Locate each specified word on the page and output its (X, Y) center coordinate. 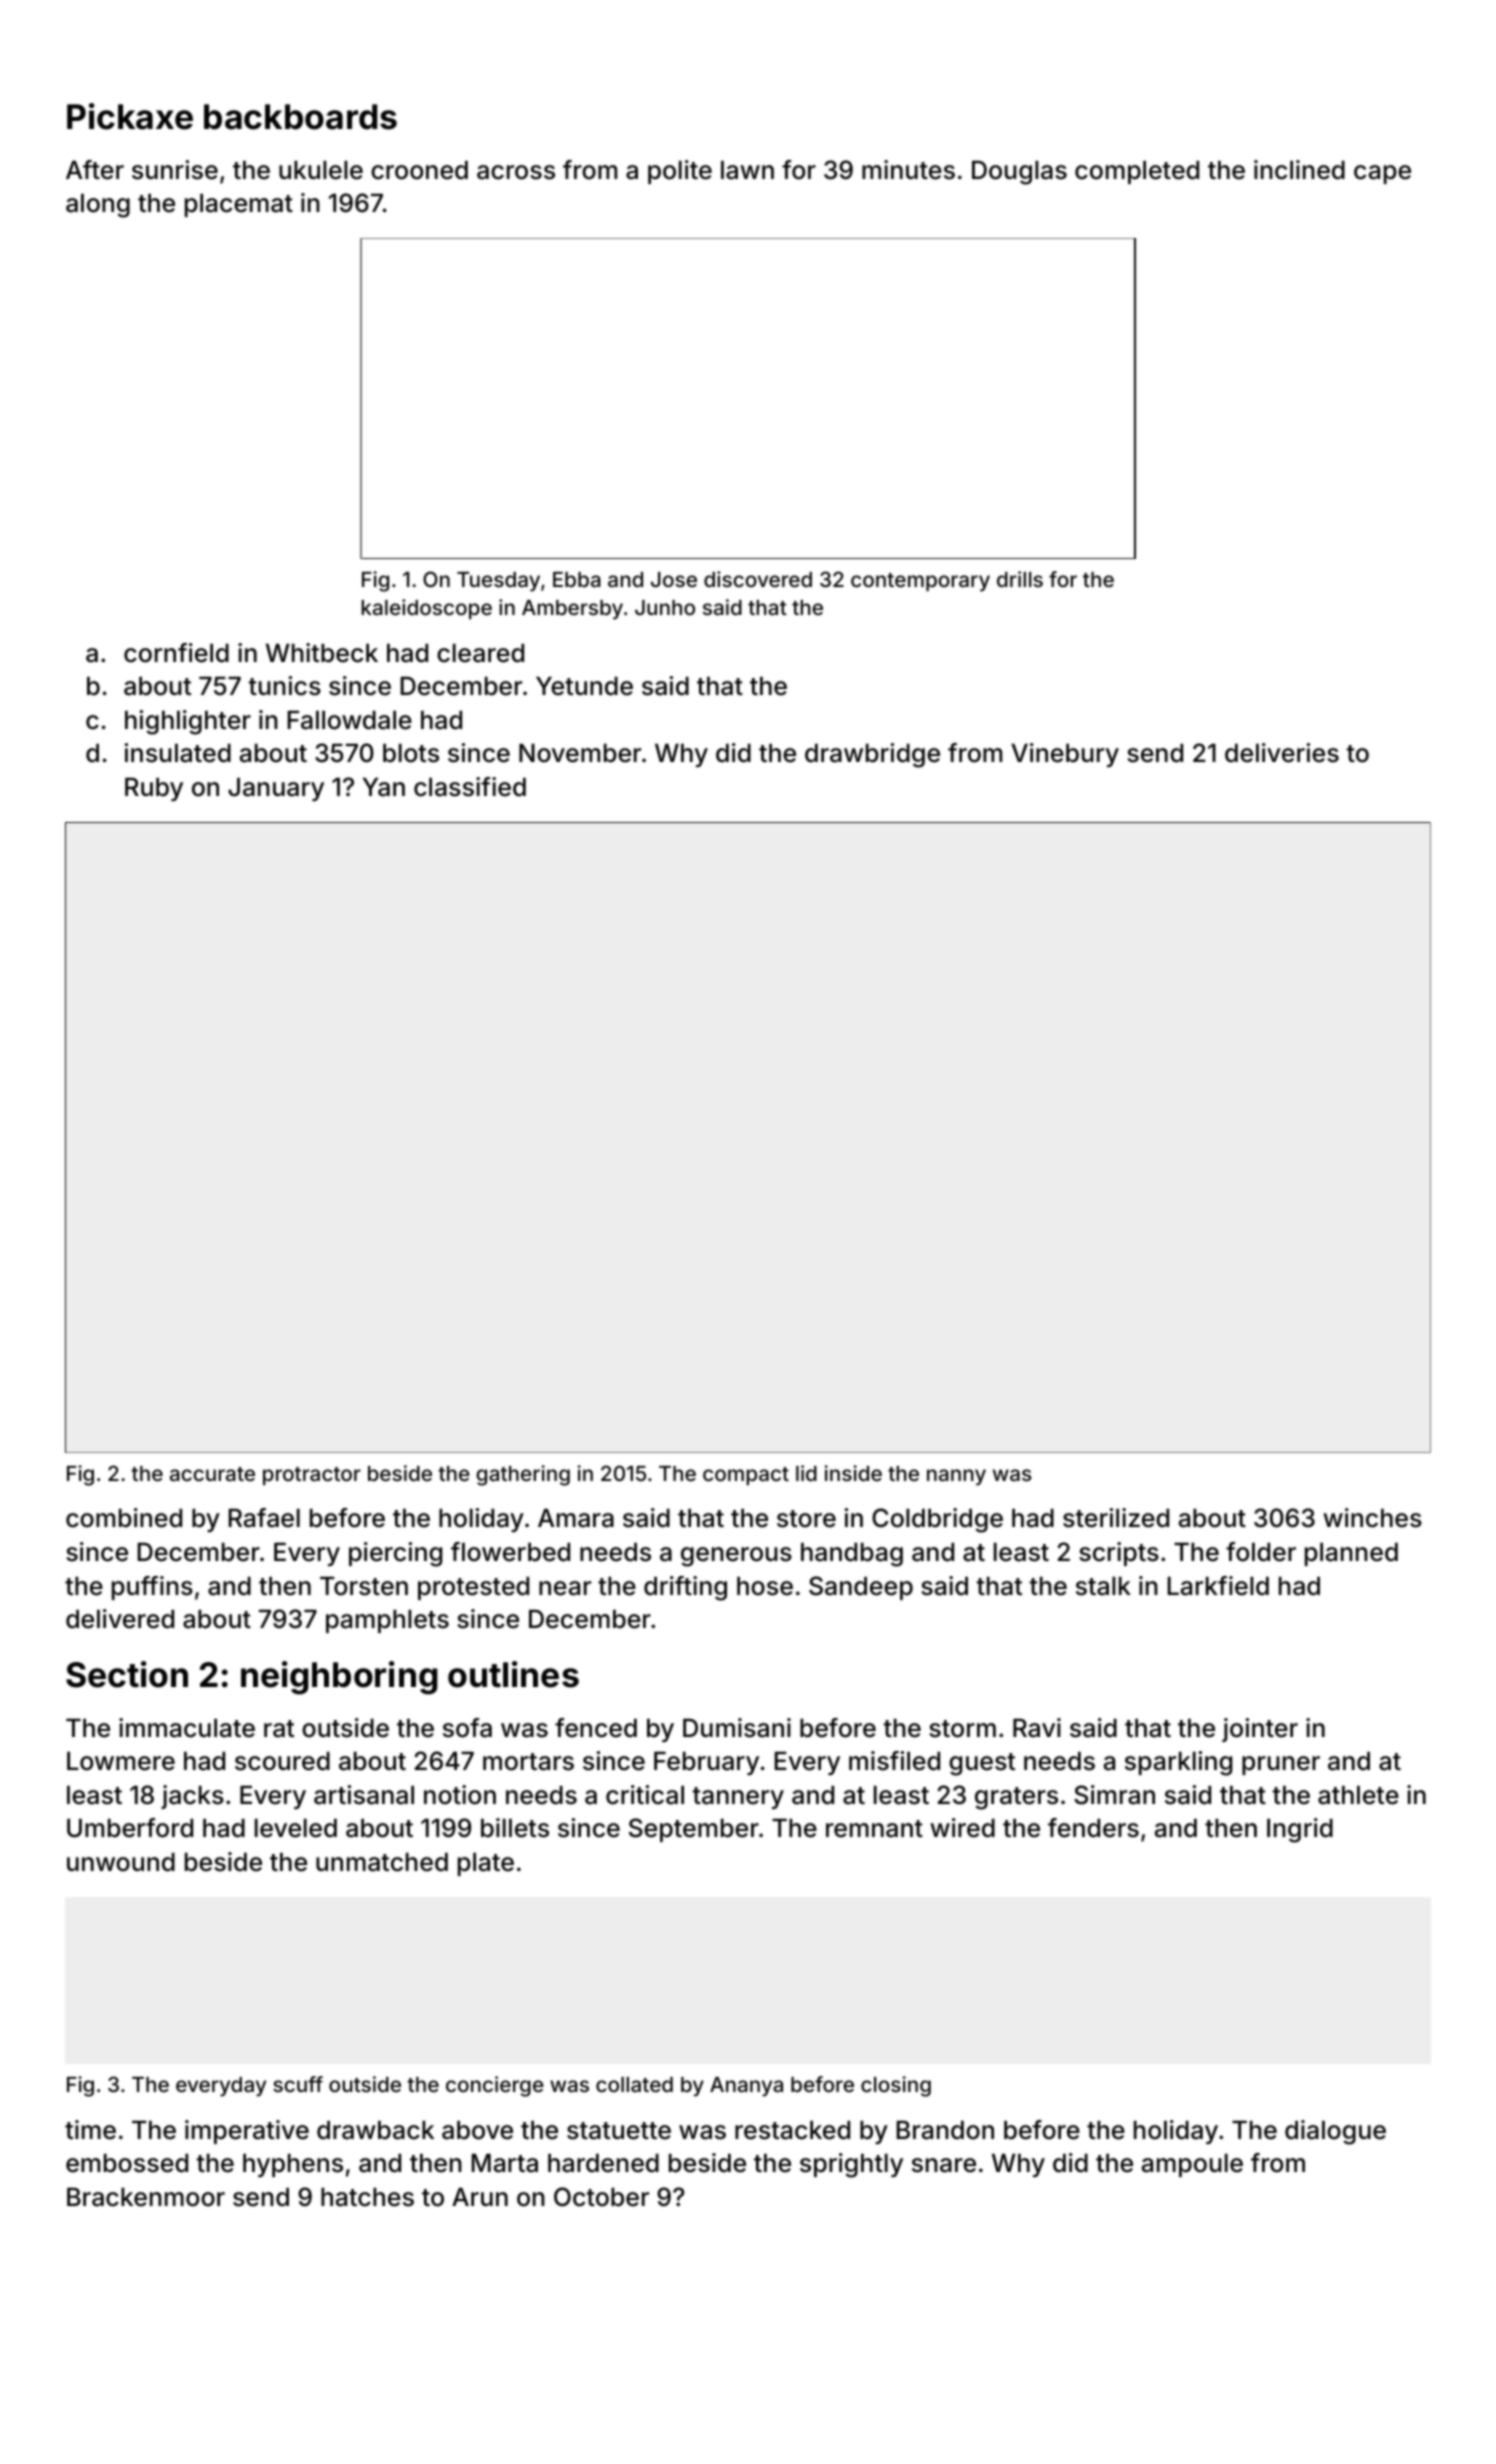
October (601, 2197)
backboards (300, 117)
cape (1382, 174)
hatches (367, 2197)
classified (470, 787)
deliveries (1282, 753)
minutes (908, 170)
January (276, 789)
